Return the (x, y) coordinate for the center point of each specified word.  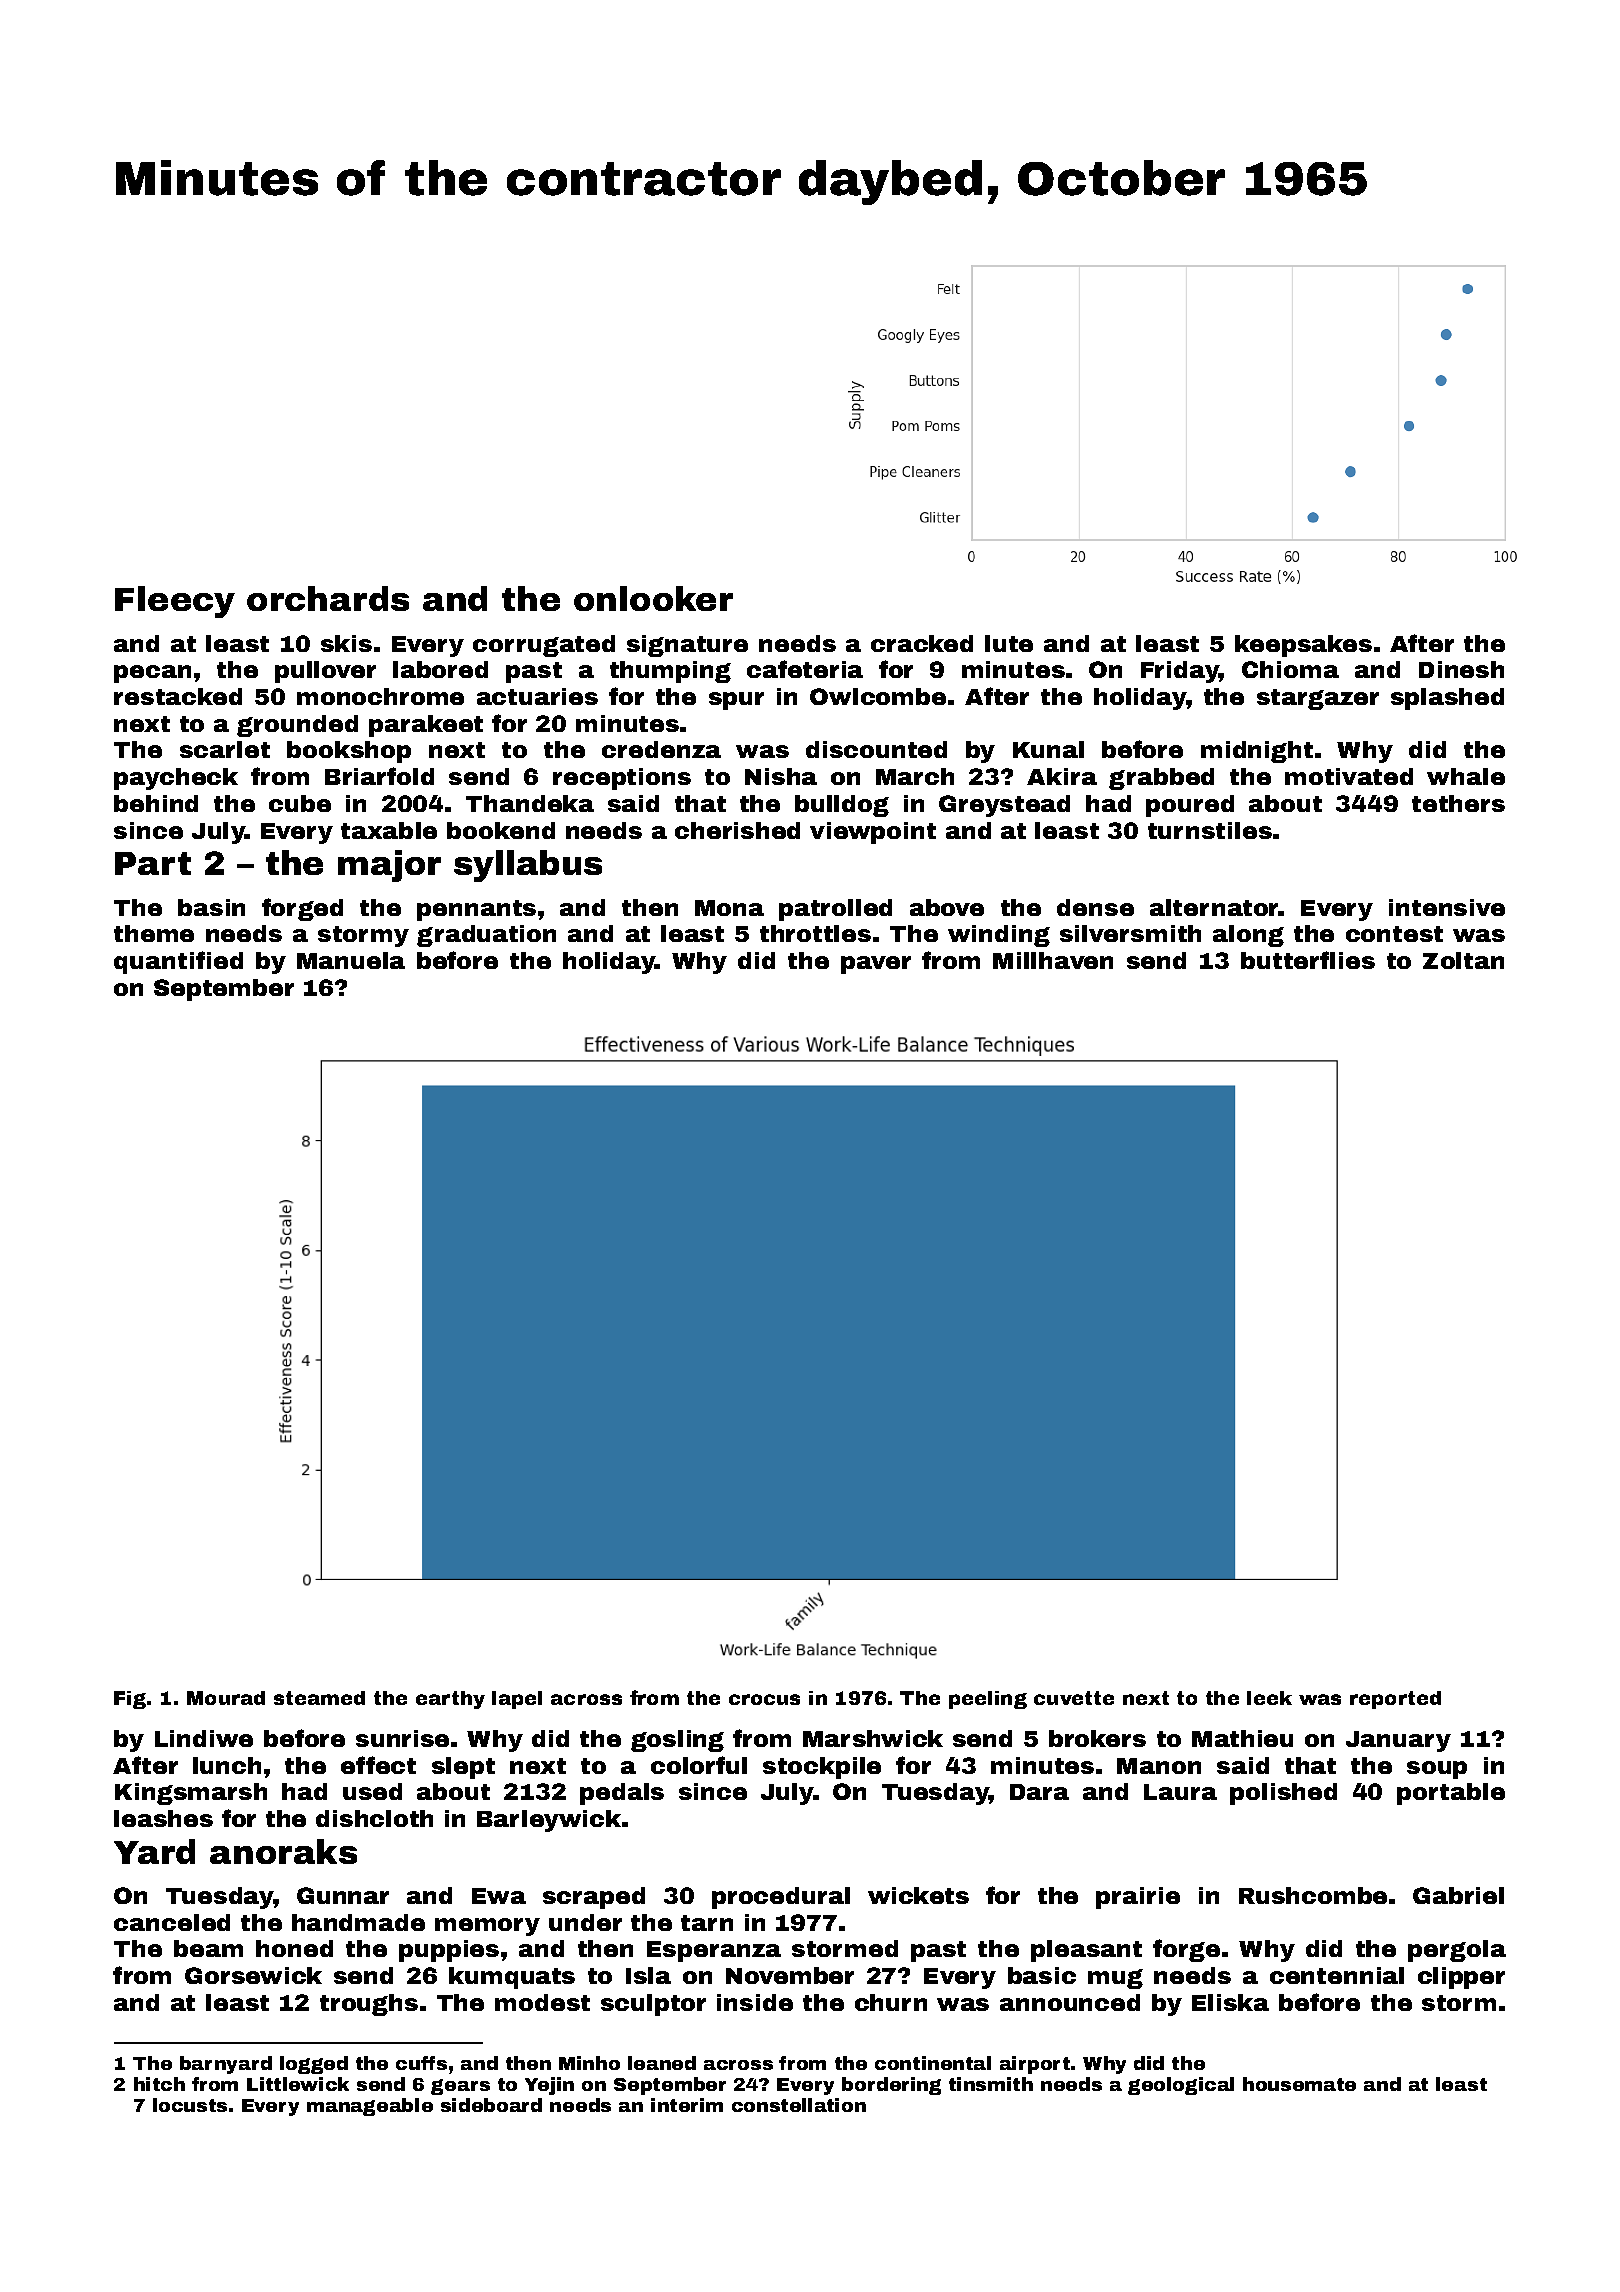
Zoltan (1463, 960)
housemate (1299, 2084)
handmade (358, 1922)
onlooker (653, 598)
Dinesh (1461, 669)
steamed (319, 1698)
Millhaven (1053, 960)
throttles (815, 933)
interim (687, 2105)
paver (876, 965)
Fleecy (175, 602)
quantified (178, 962)
